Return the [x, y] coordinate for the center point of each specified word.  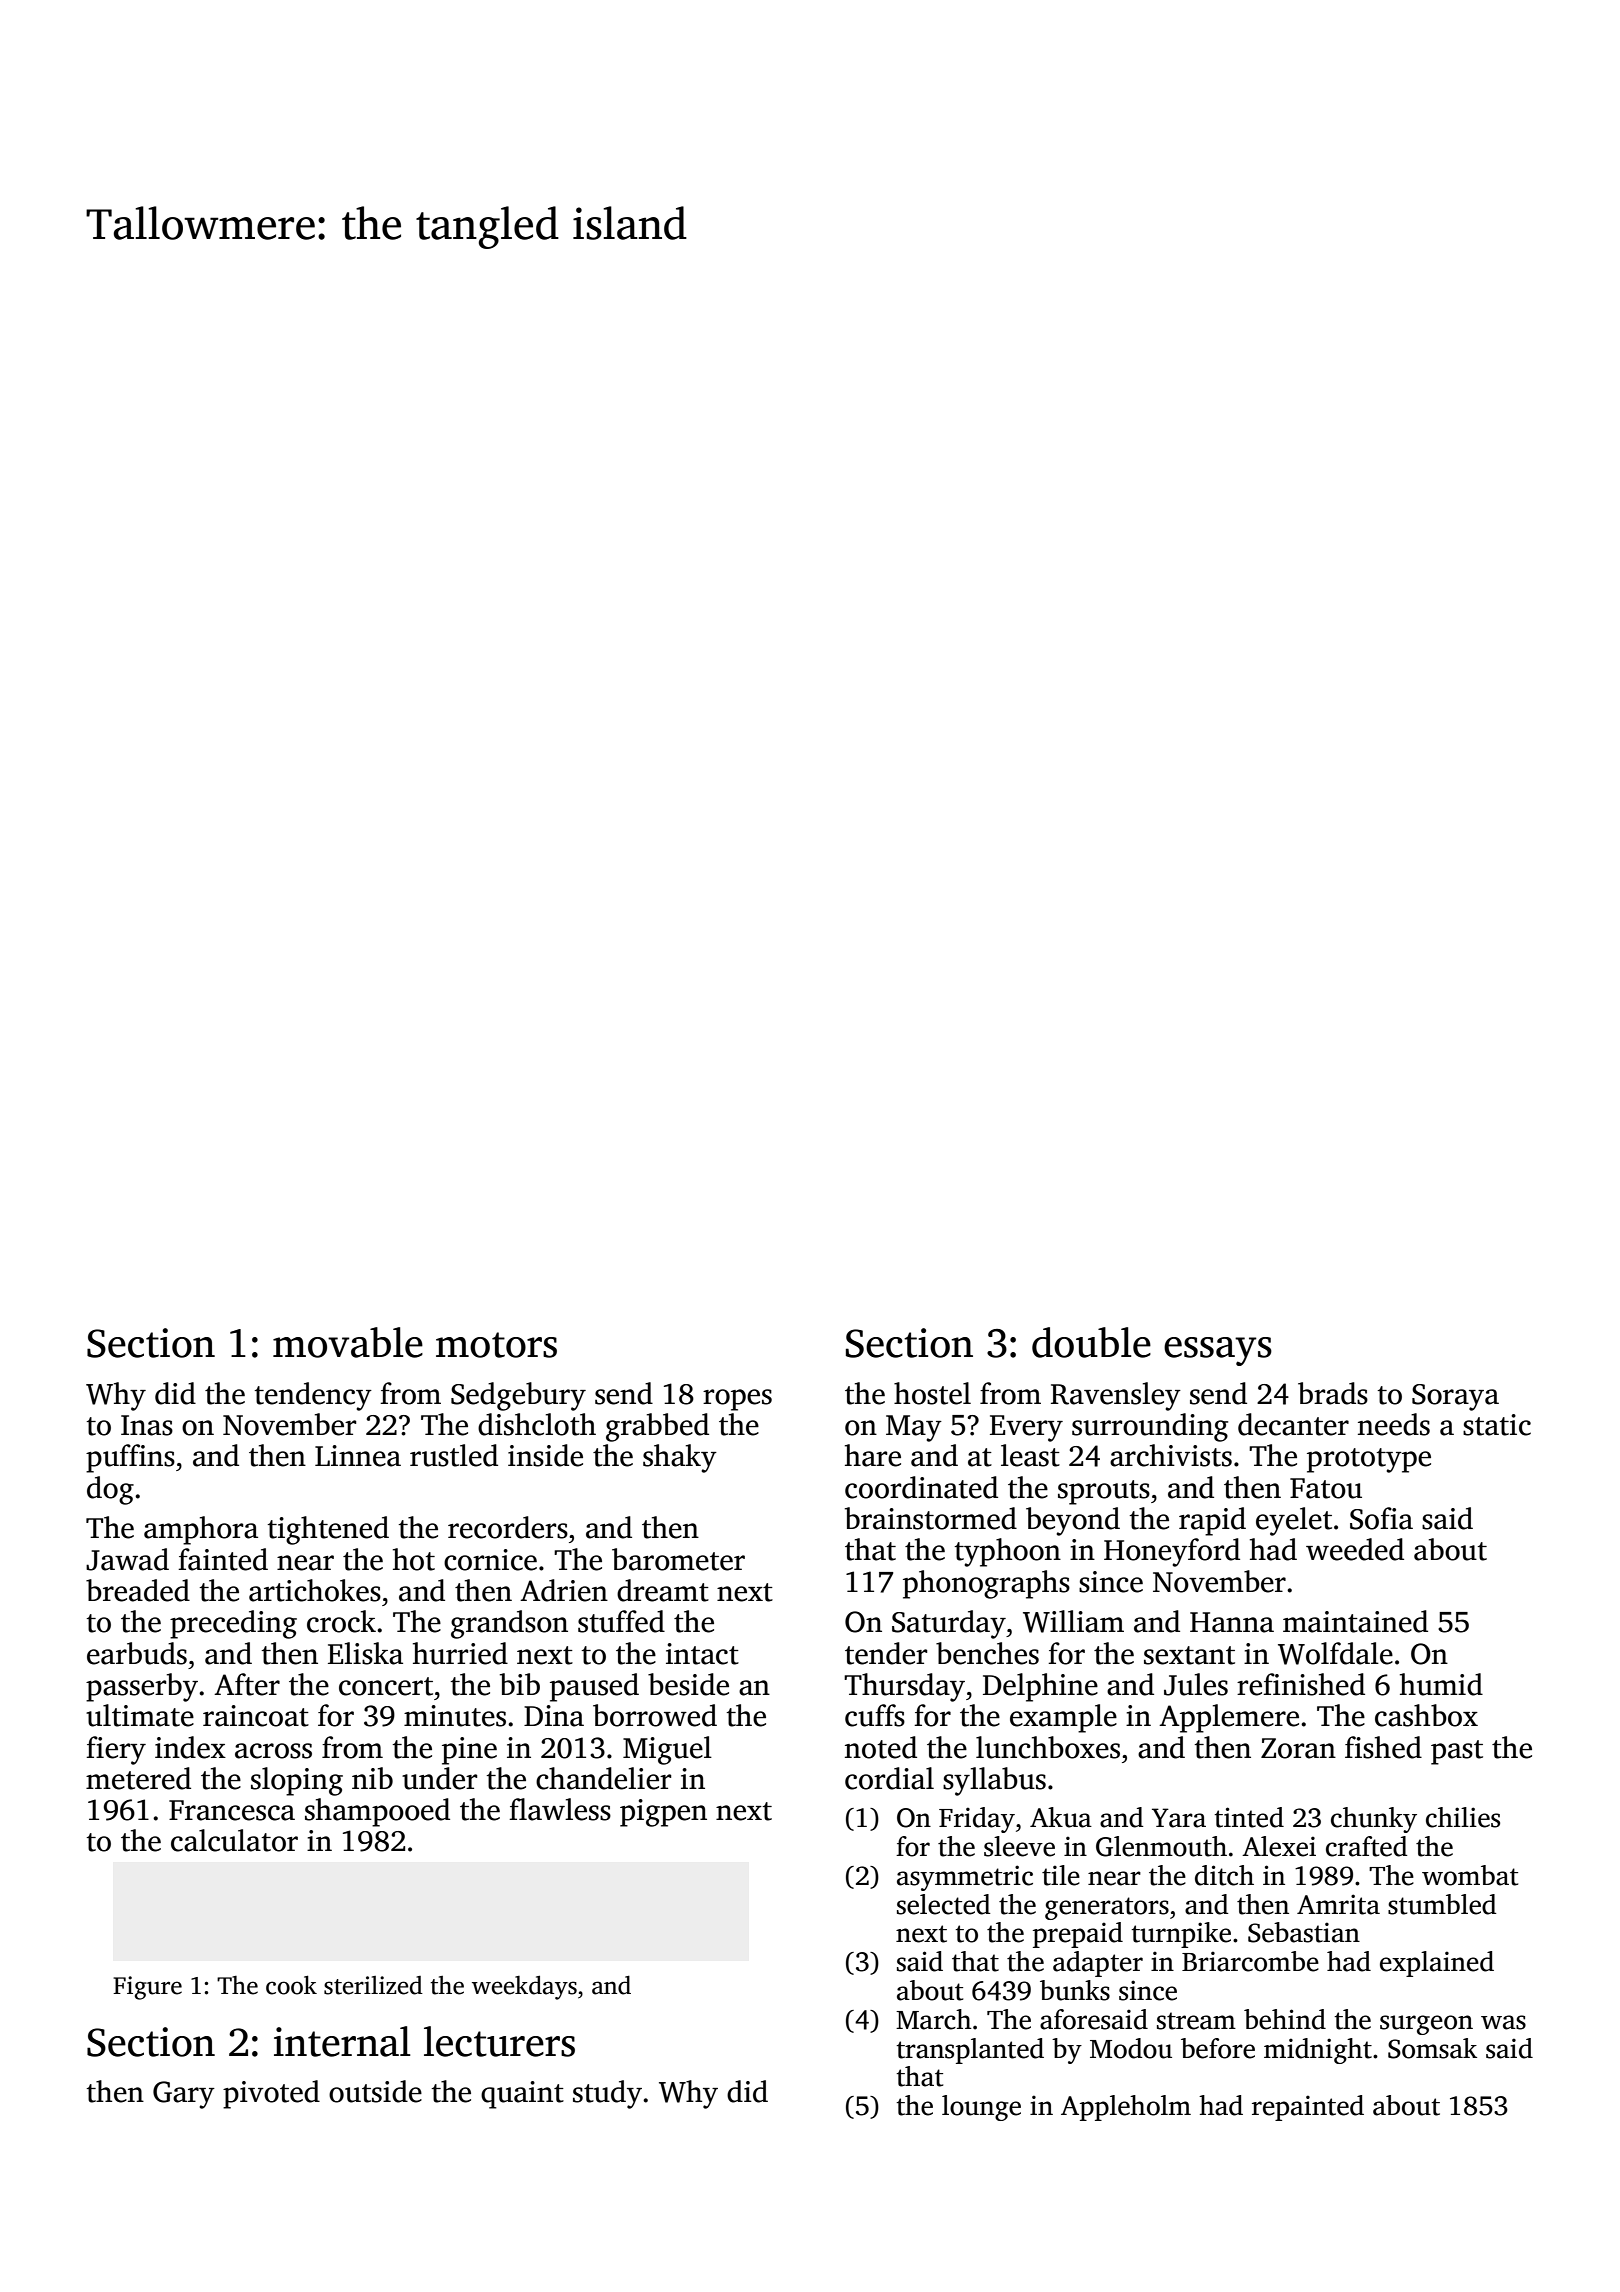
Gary [184, 2095]
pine [469, 1751]
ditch [1224, 1875]
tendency [313, 1396]
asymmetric [965, 1878]
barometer [678, 1559]
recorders [508, 1527]
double [1091, 1342]
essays [1218, 1351]
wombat [1470, 1875]
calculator [234, 1840]
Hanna [1232, 1622]
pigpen [663, 1813]
